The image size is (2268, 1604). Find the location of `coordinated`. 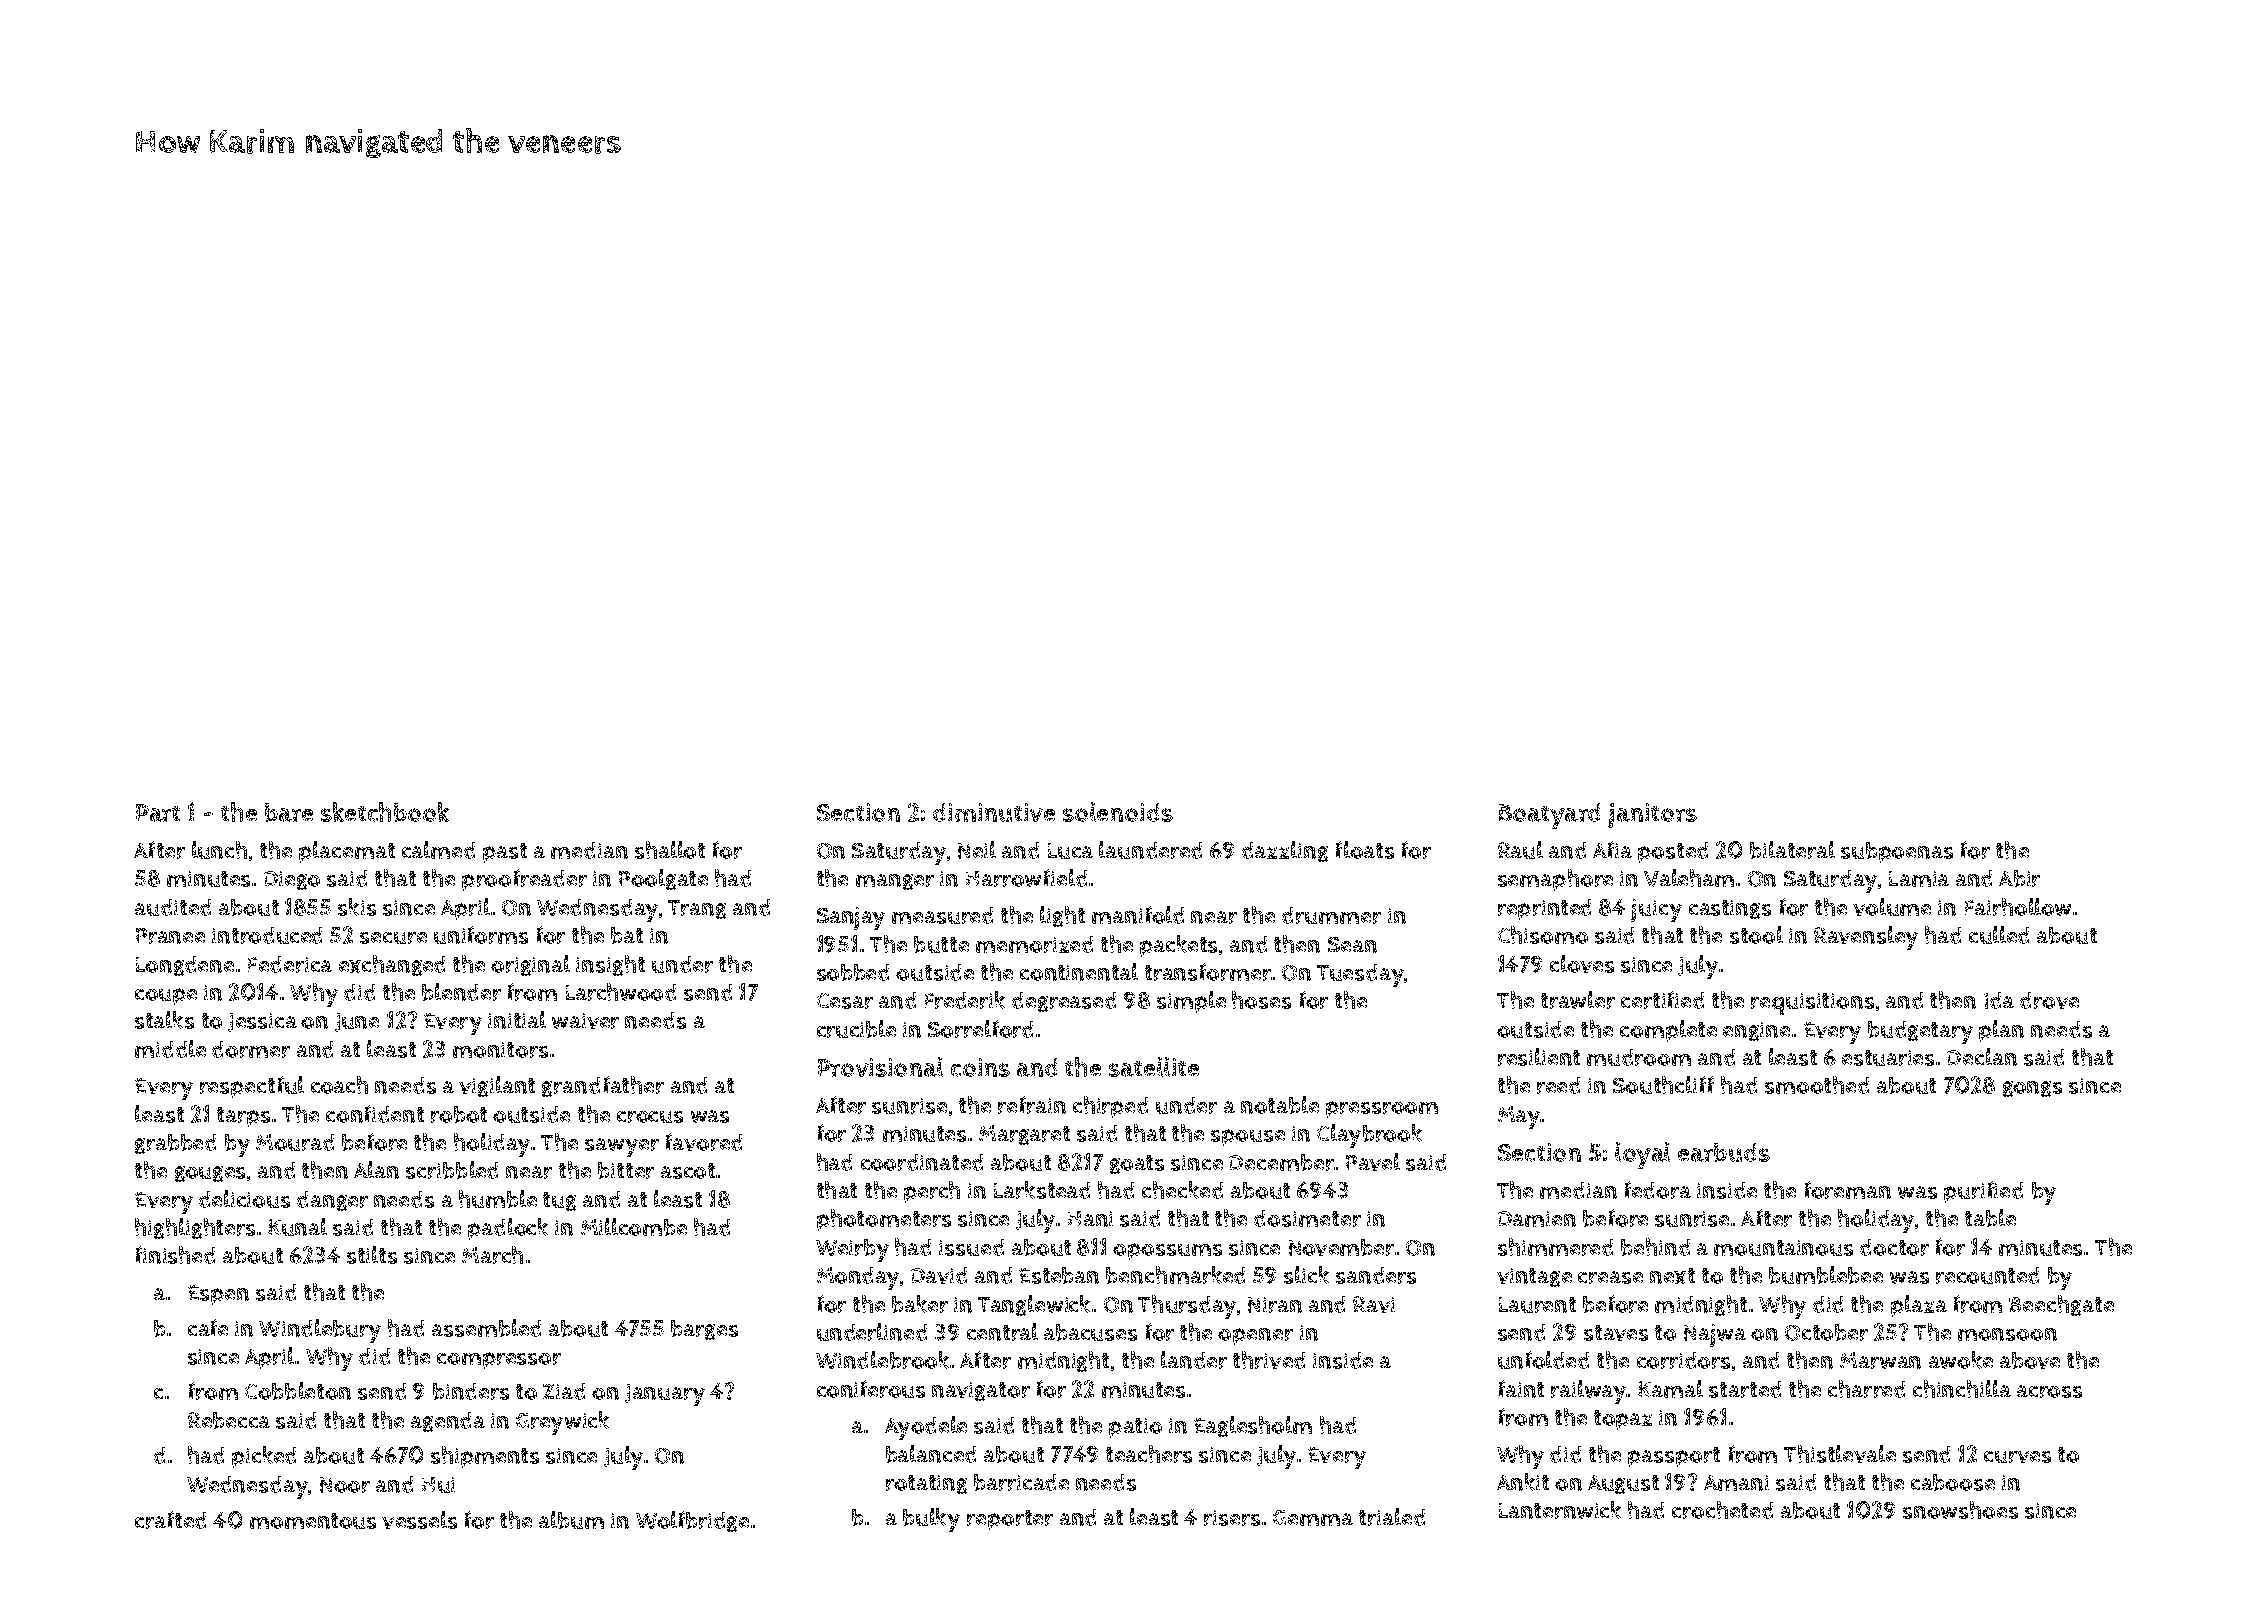

coordinated is located at coordinates (922, 1162).
